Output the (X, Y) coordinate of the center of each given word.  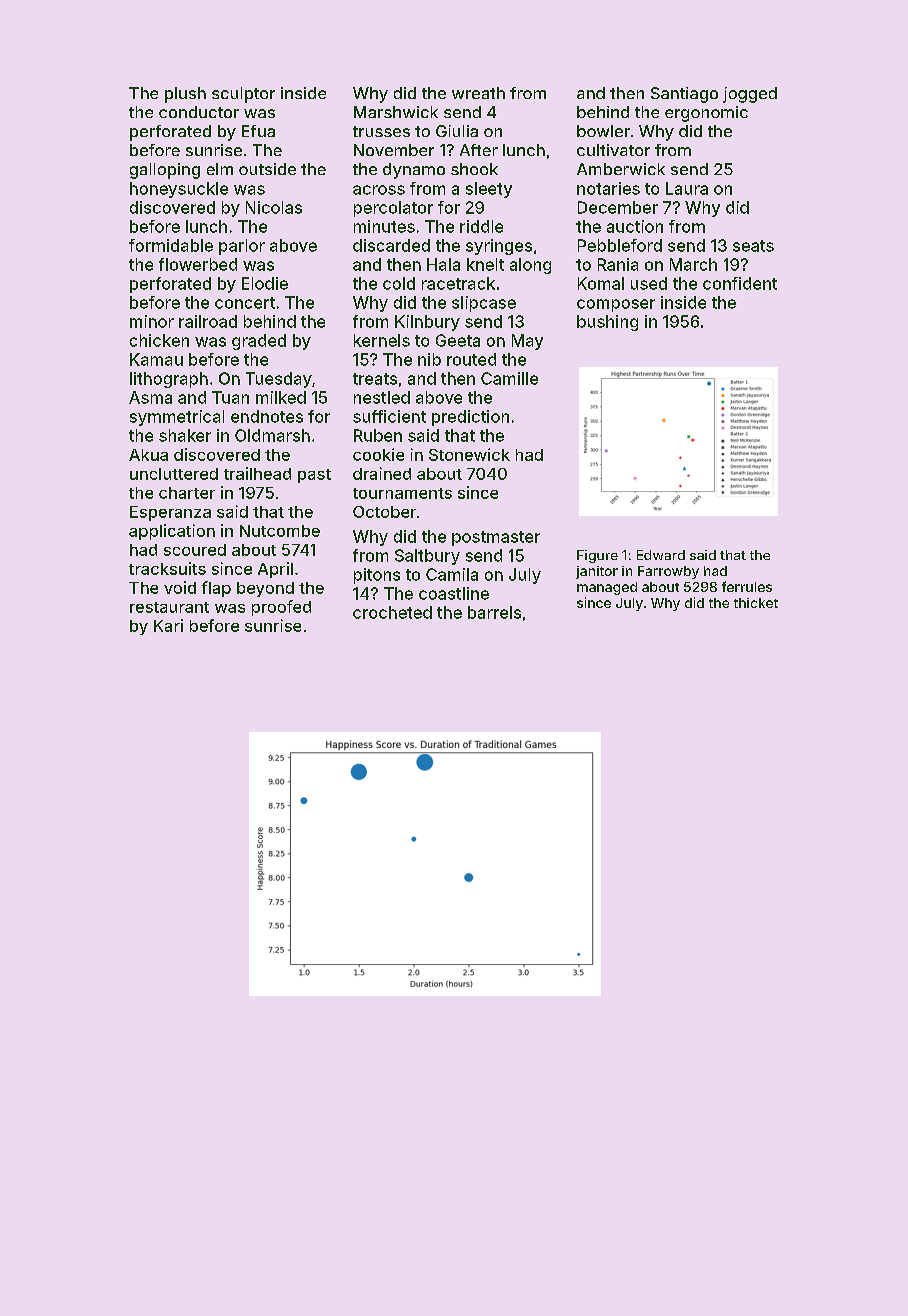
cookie (378, 454)
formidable (171, 245)
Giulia (457, 131)
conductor (199, 112)
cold (399, 283)
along (530, 266)
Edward (661, 555)
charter (187, 493)
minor (152, 321)
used (649, 283)
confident (740, 283)
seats (753, 246)
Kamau (156, 359)
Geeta (458, 340)
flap (216, 589)
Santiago (684, 95)
